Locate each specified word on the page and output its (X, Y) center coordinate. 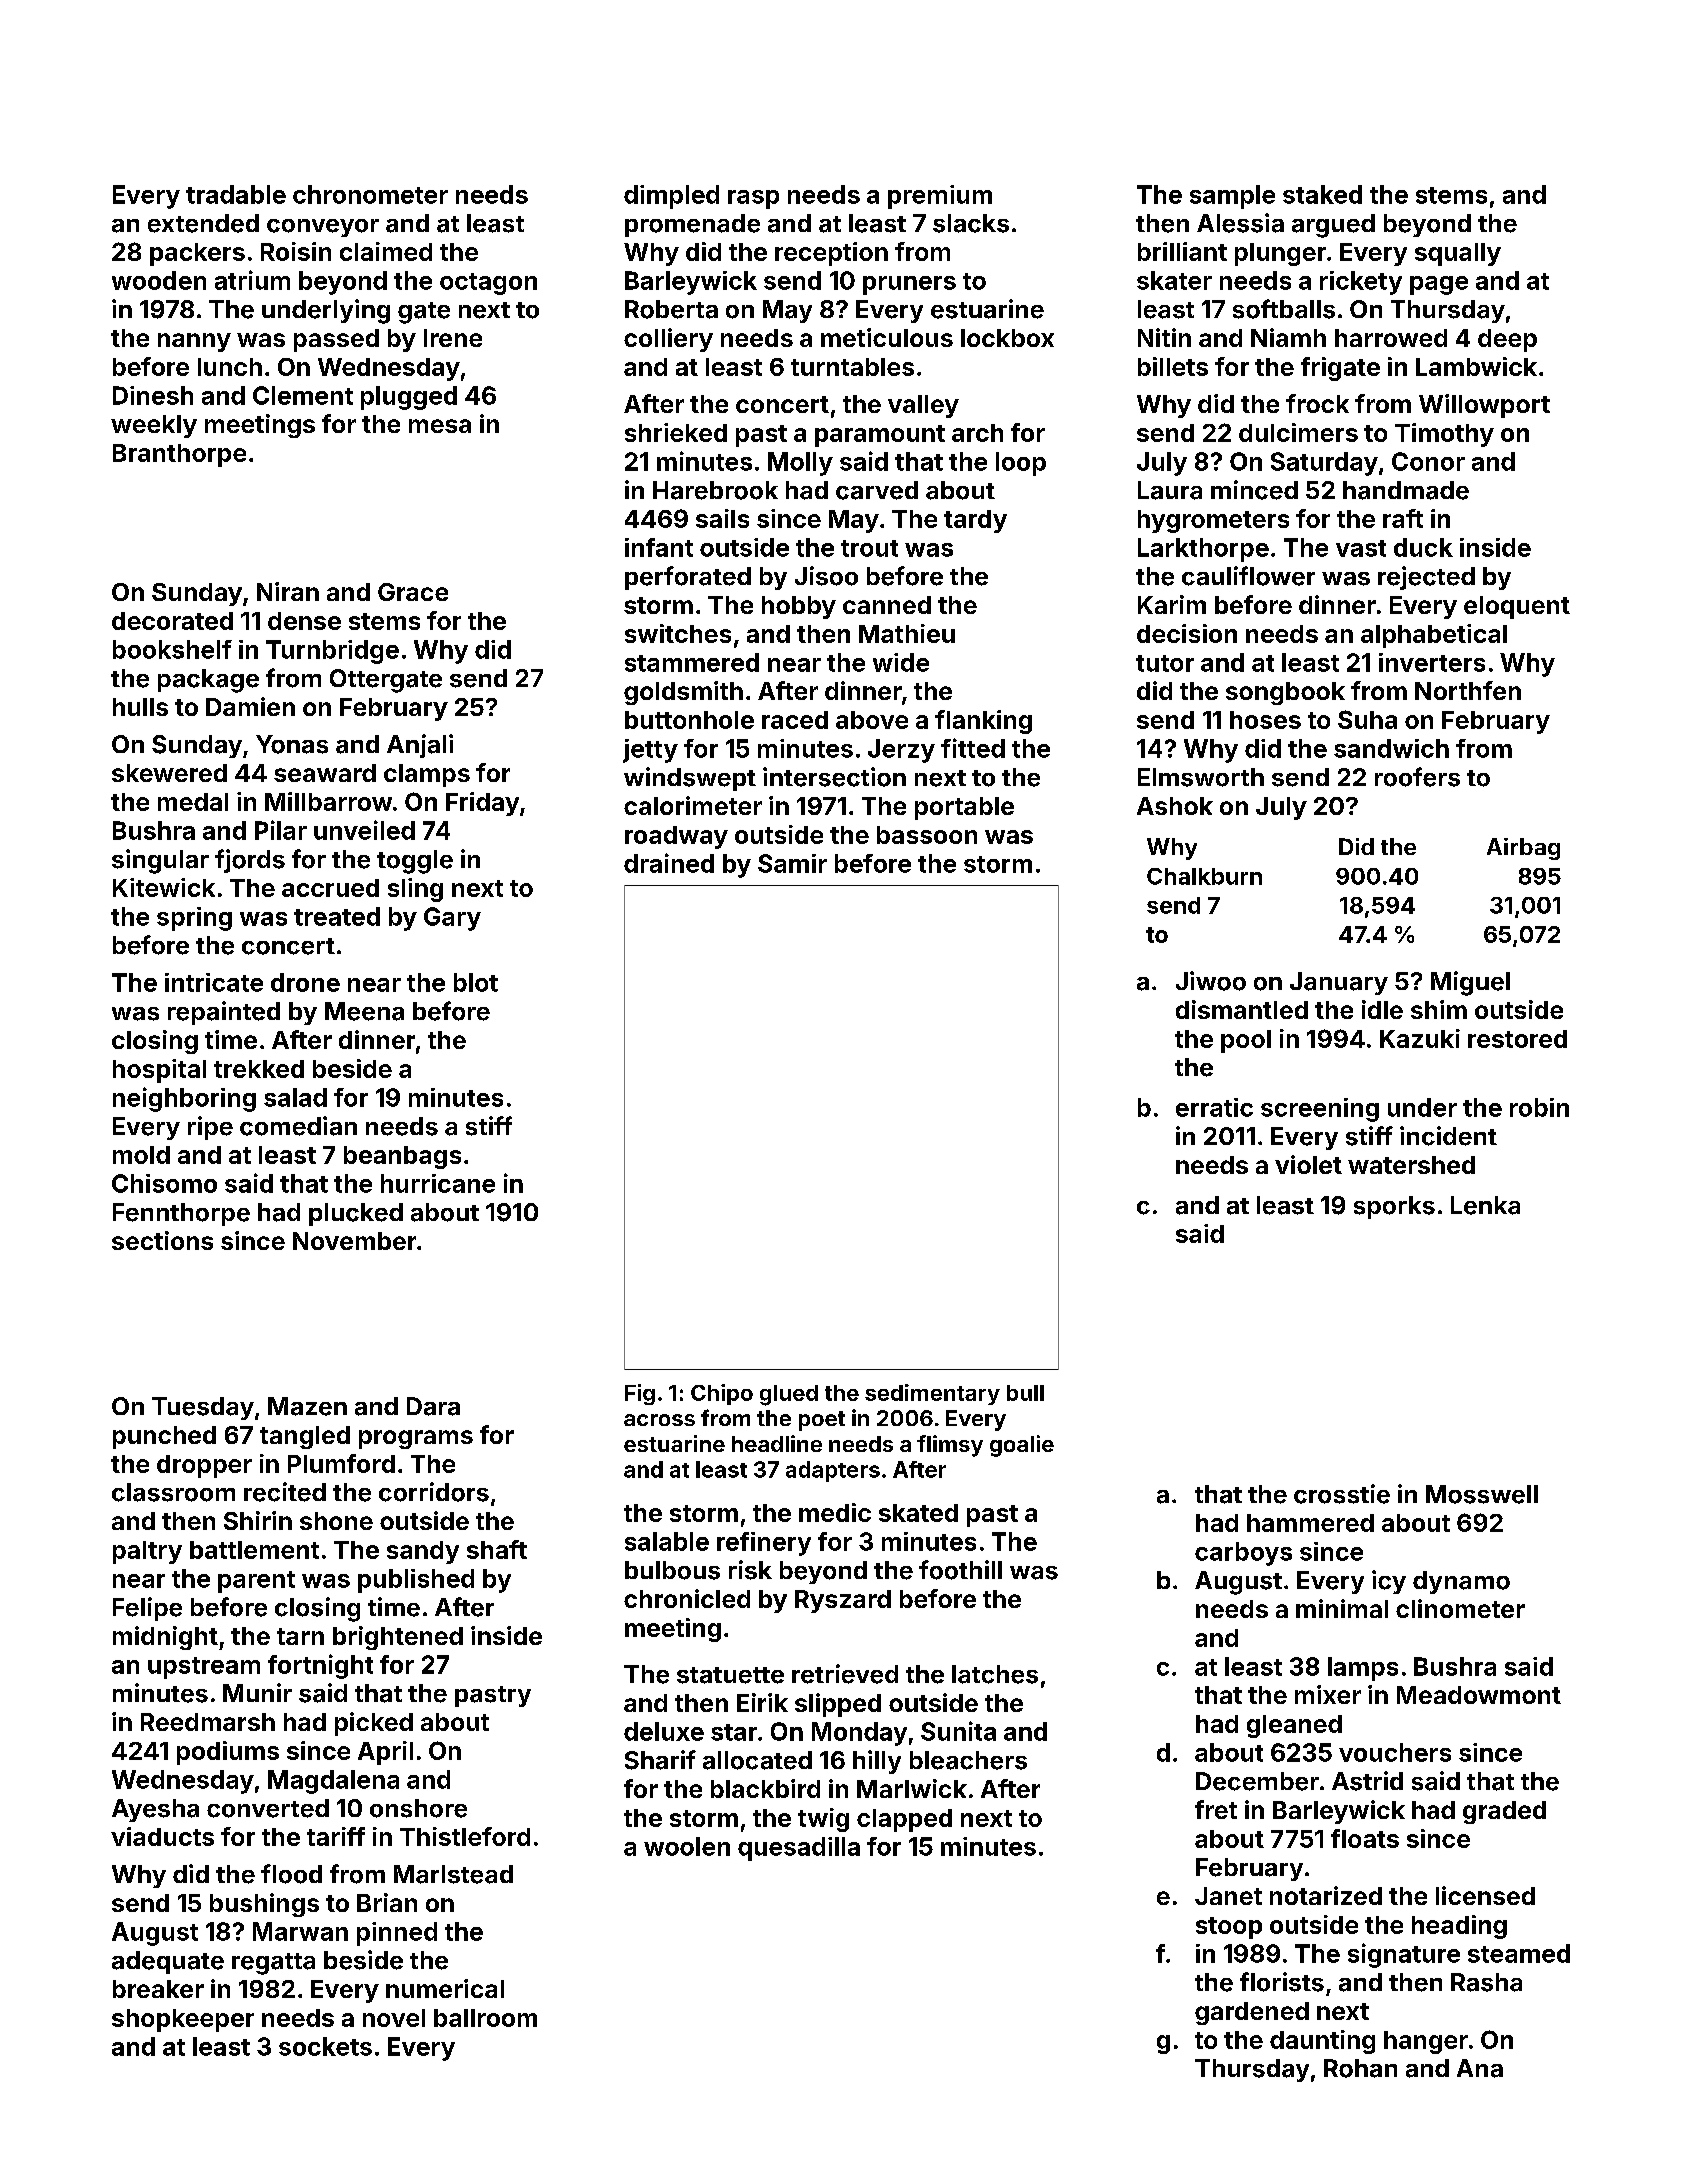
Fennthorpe (181, 1214)
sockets (325, 2046)
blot (476, 982)
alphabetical (1434, 636)
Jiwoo (1211, 981)
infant (659, 547)
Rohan (1360, 2068)
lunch (230, 367)
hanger (1426, 2042)
